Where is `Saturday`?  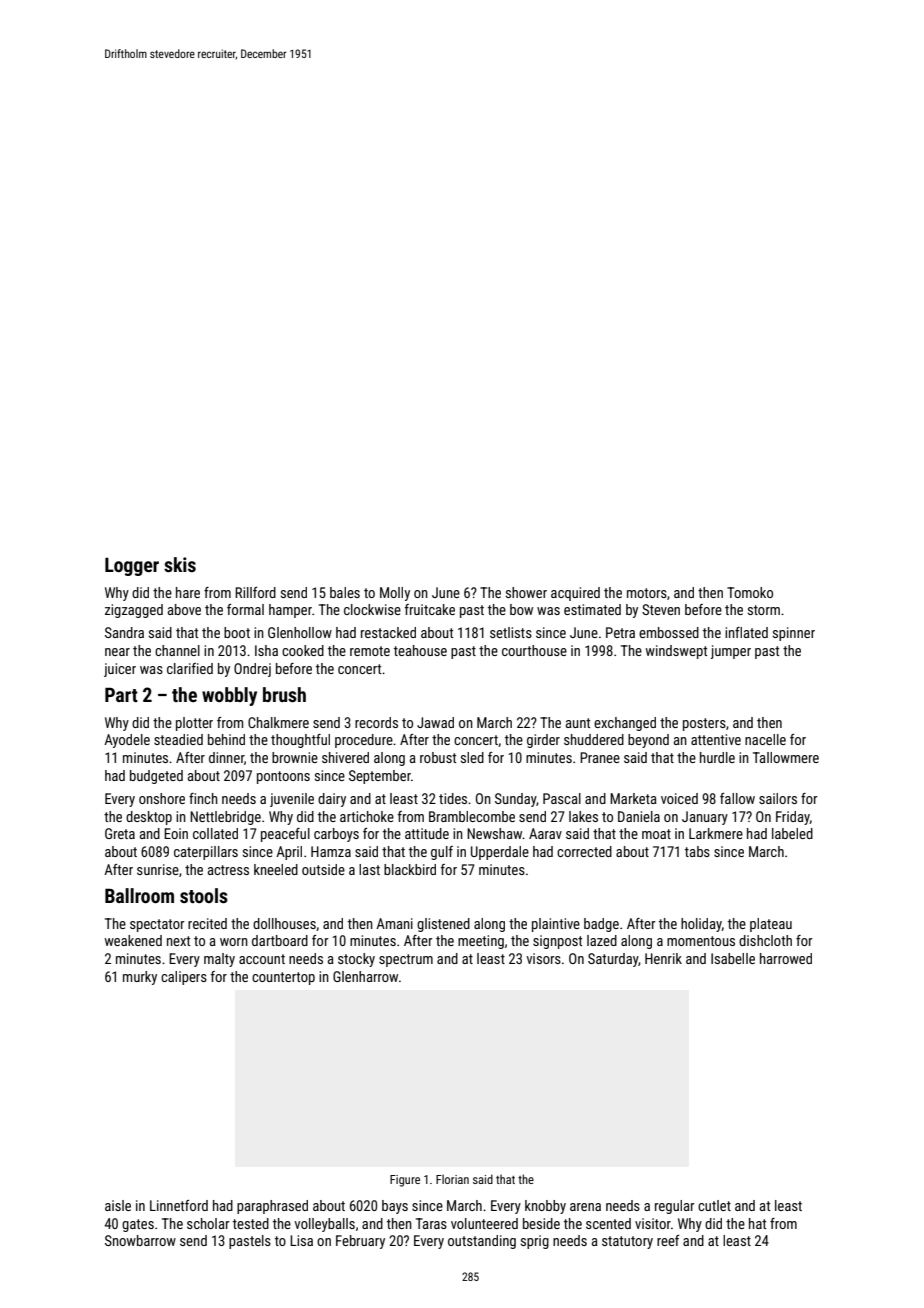
Saturday is located at coordinates (613, 960).
